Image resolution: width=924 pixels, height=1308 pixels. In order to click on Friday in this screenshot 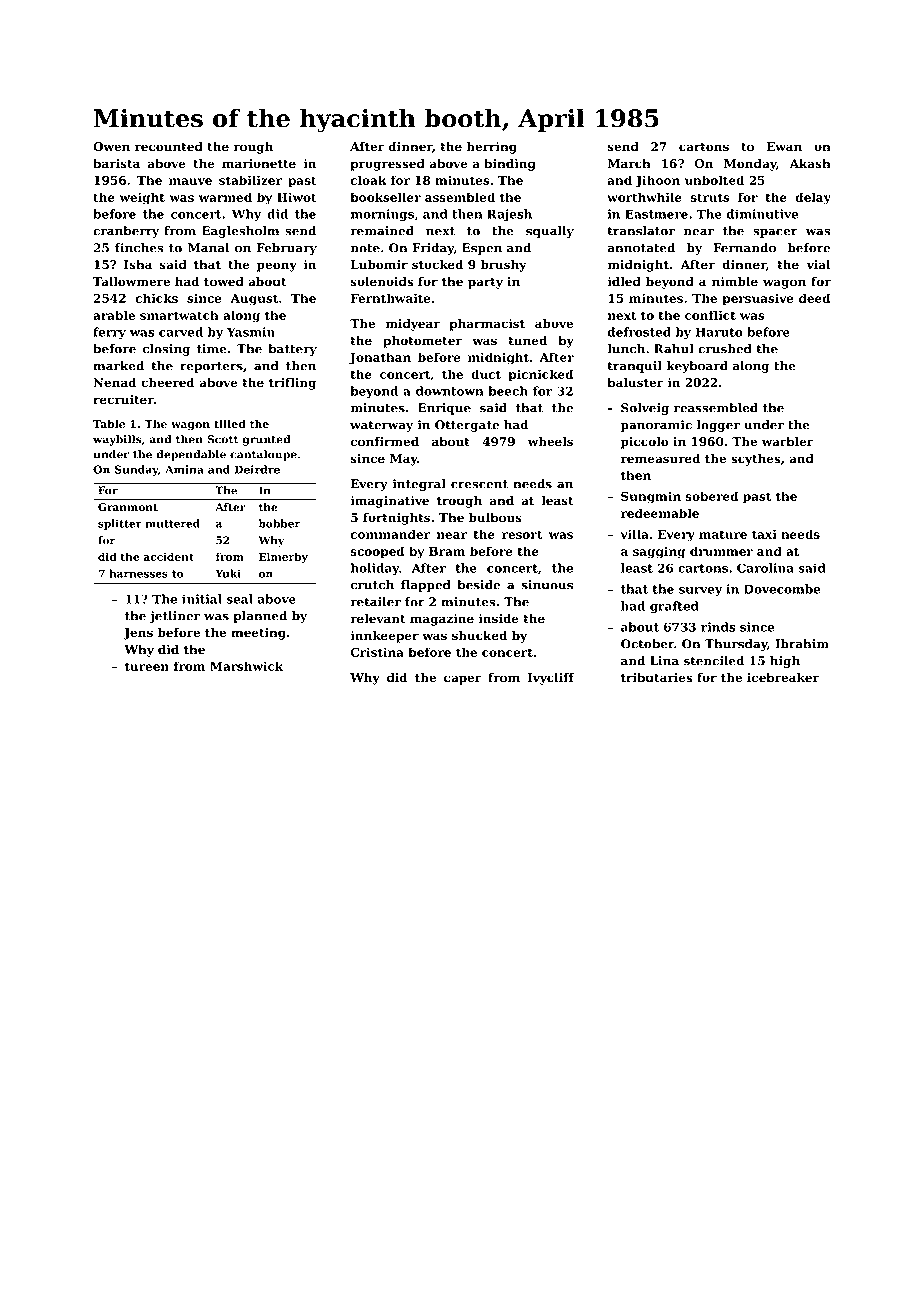, I will do `click(433, 249)`.
